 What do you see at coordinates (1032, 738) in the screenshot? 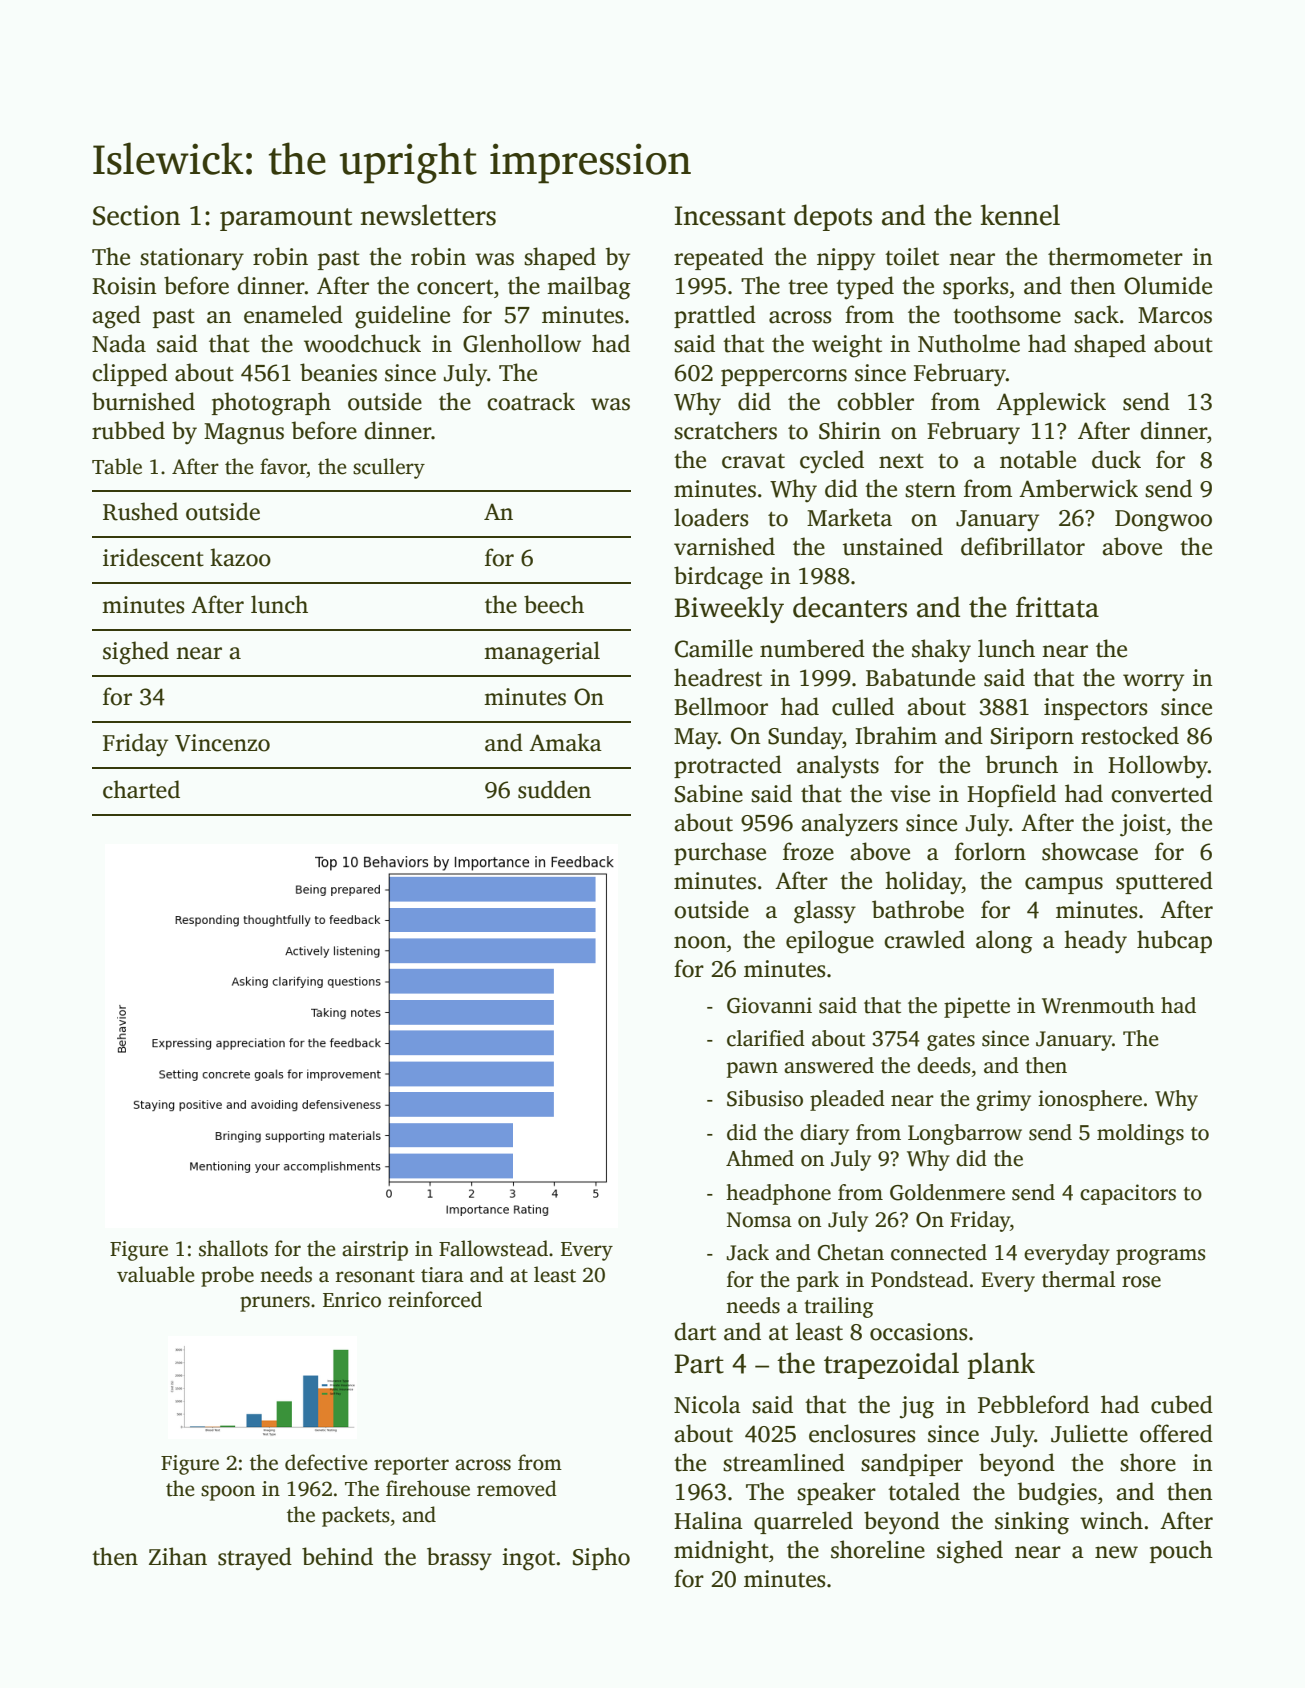
I see `Siriporn` at bounding box center [1032, 738].
